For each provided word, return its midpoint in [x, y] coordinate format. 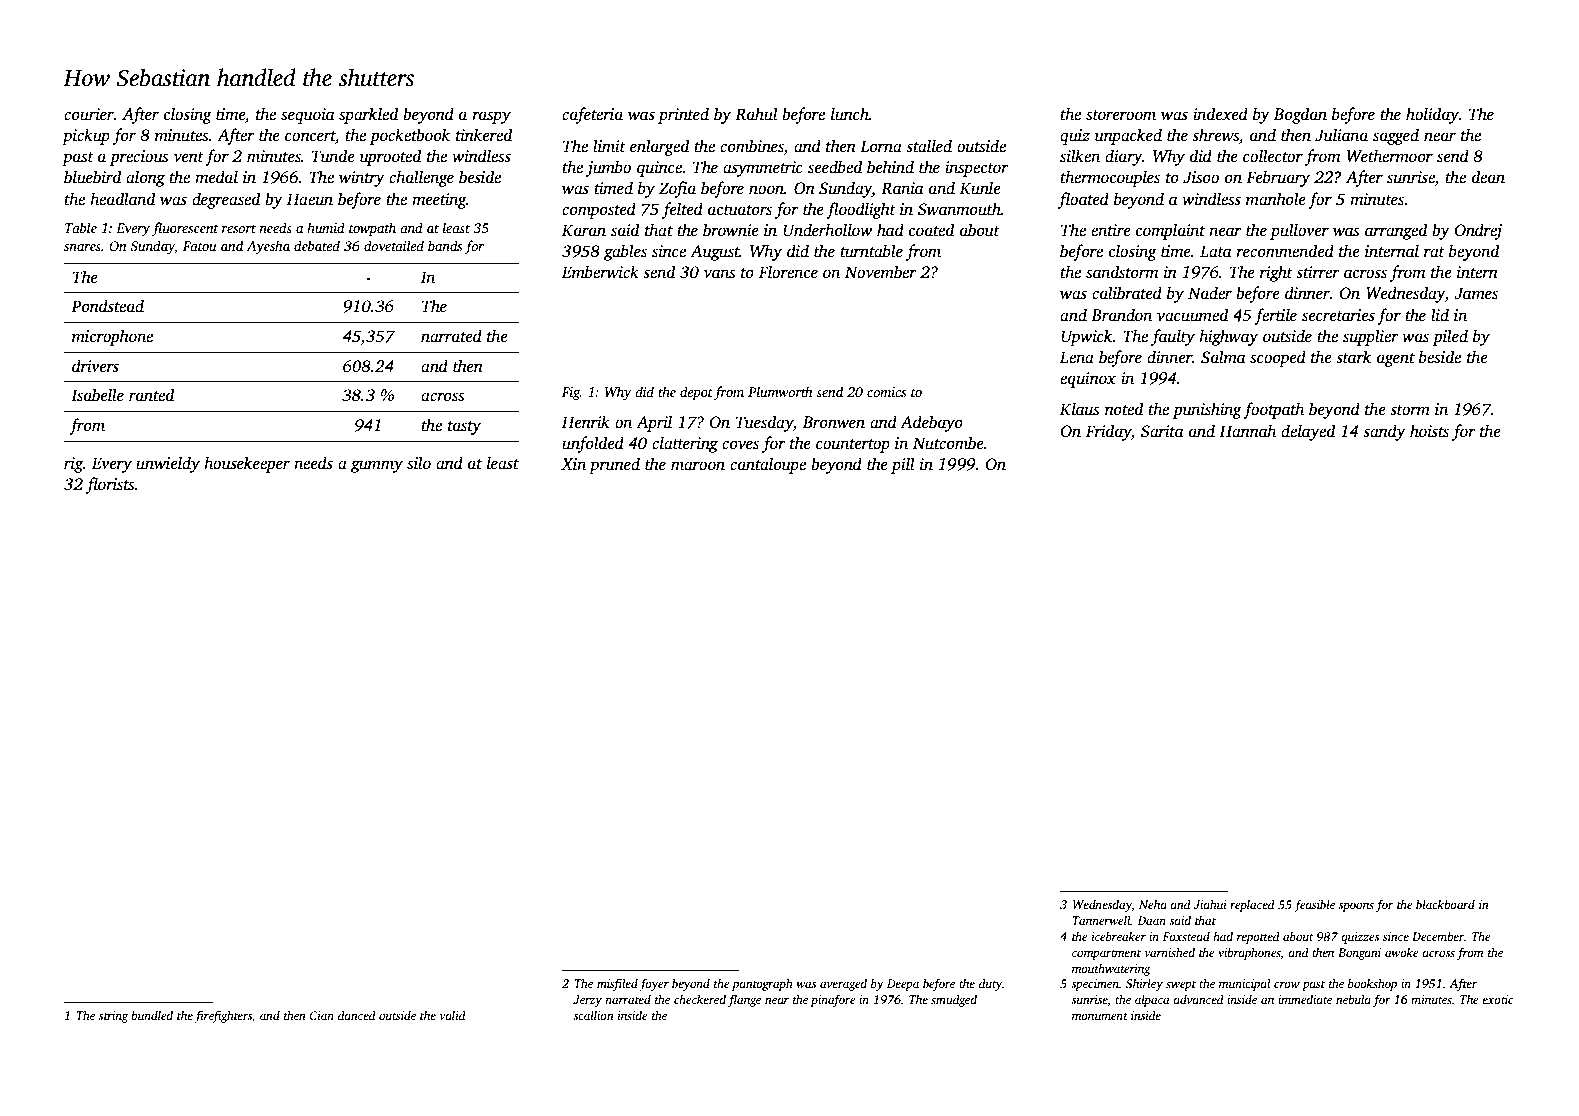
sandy [1384, 432]
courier [89, 114]
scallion [593, 1015]
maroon [698, 466]
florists [110, 485]
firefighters [223, 1016]
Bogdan [1300, 115]
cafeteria [592, 115]
